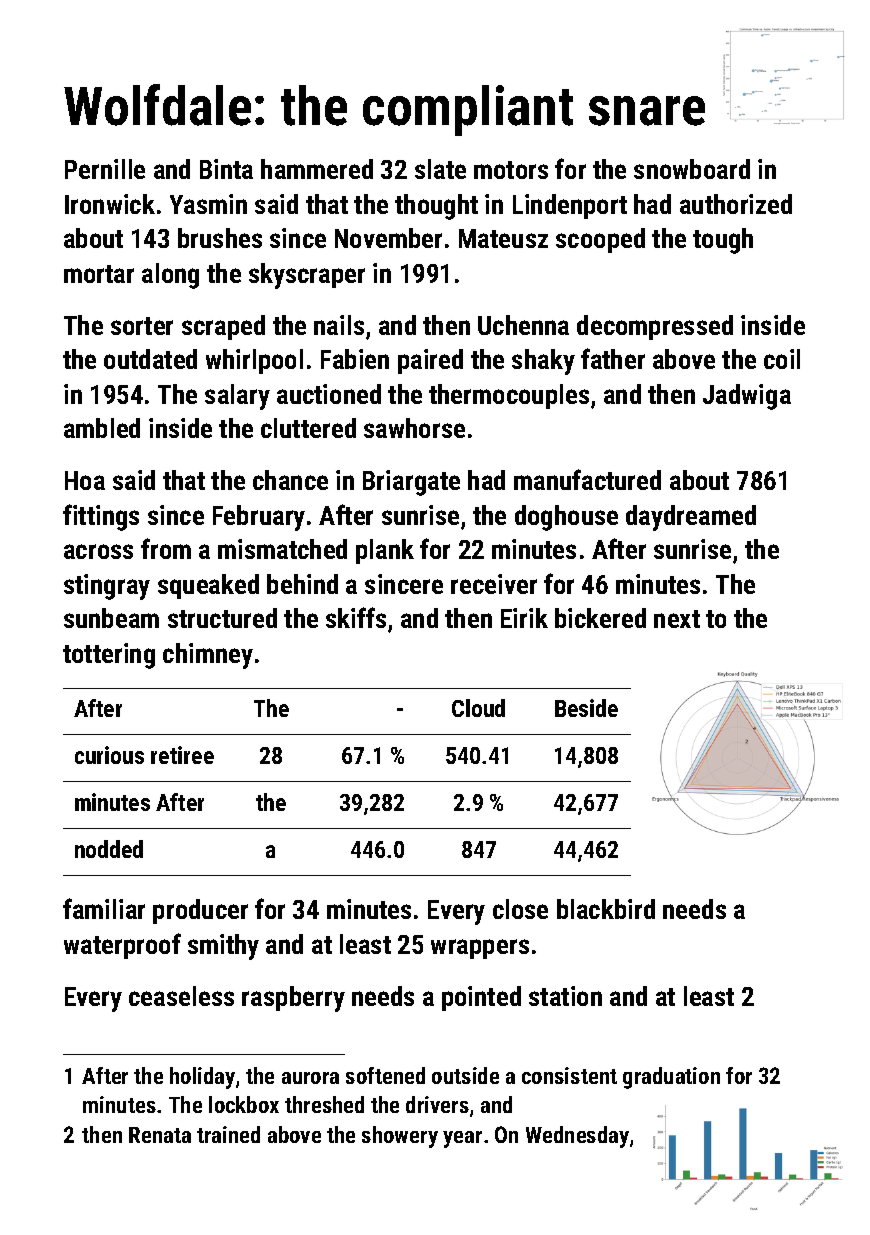  Describe the element at coordinates (478, 708) in the document. I see `Cloud` at that location.
